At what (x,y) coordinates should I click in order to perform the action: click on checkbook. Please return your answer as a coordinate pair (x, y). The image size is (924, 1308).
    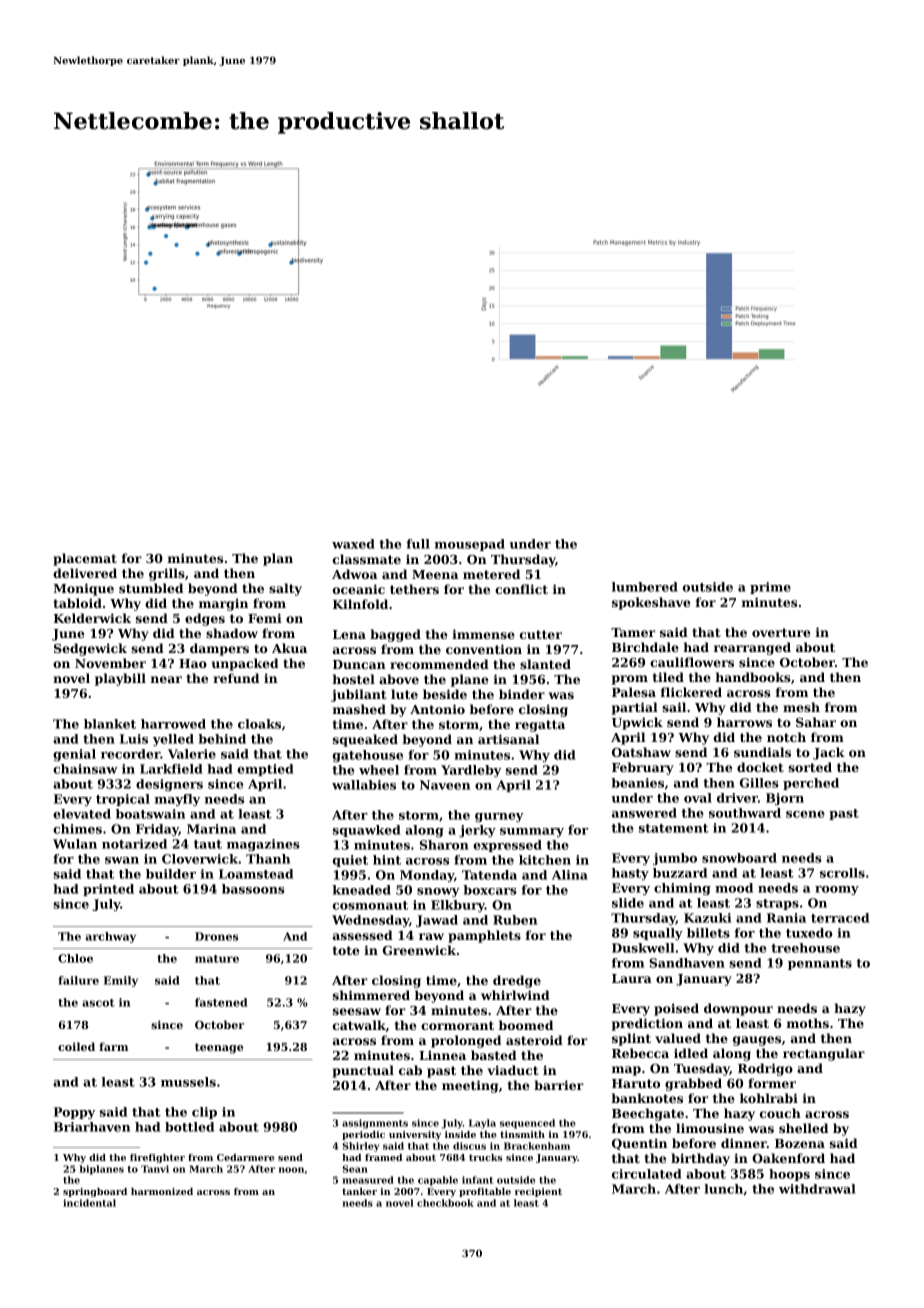
    Looking at the image, I should click on (445, 1203).
